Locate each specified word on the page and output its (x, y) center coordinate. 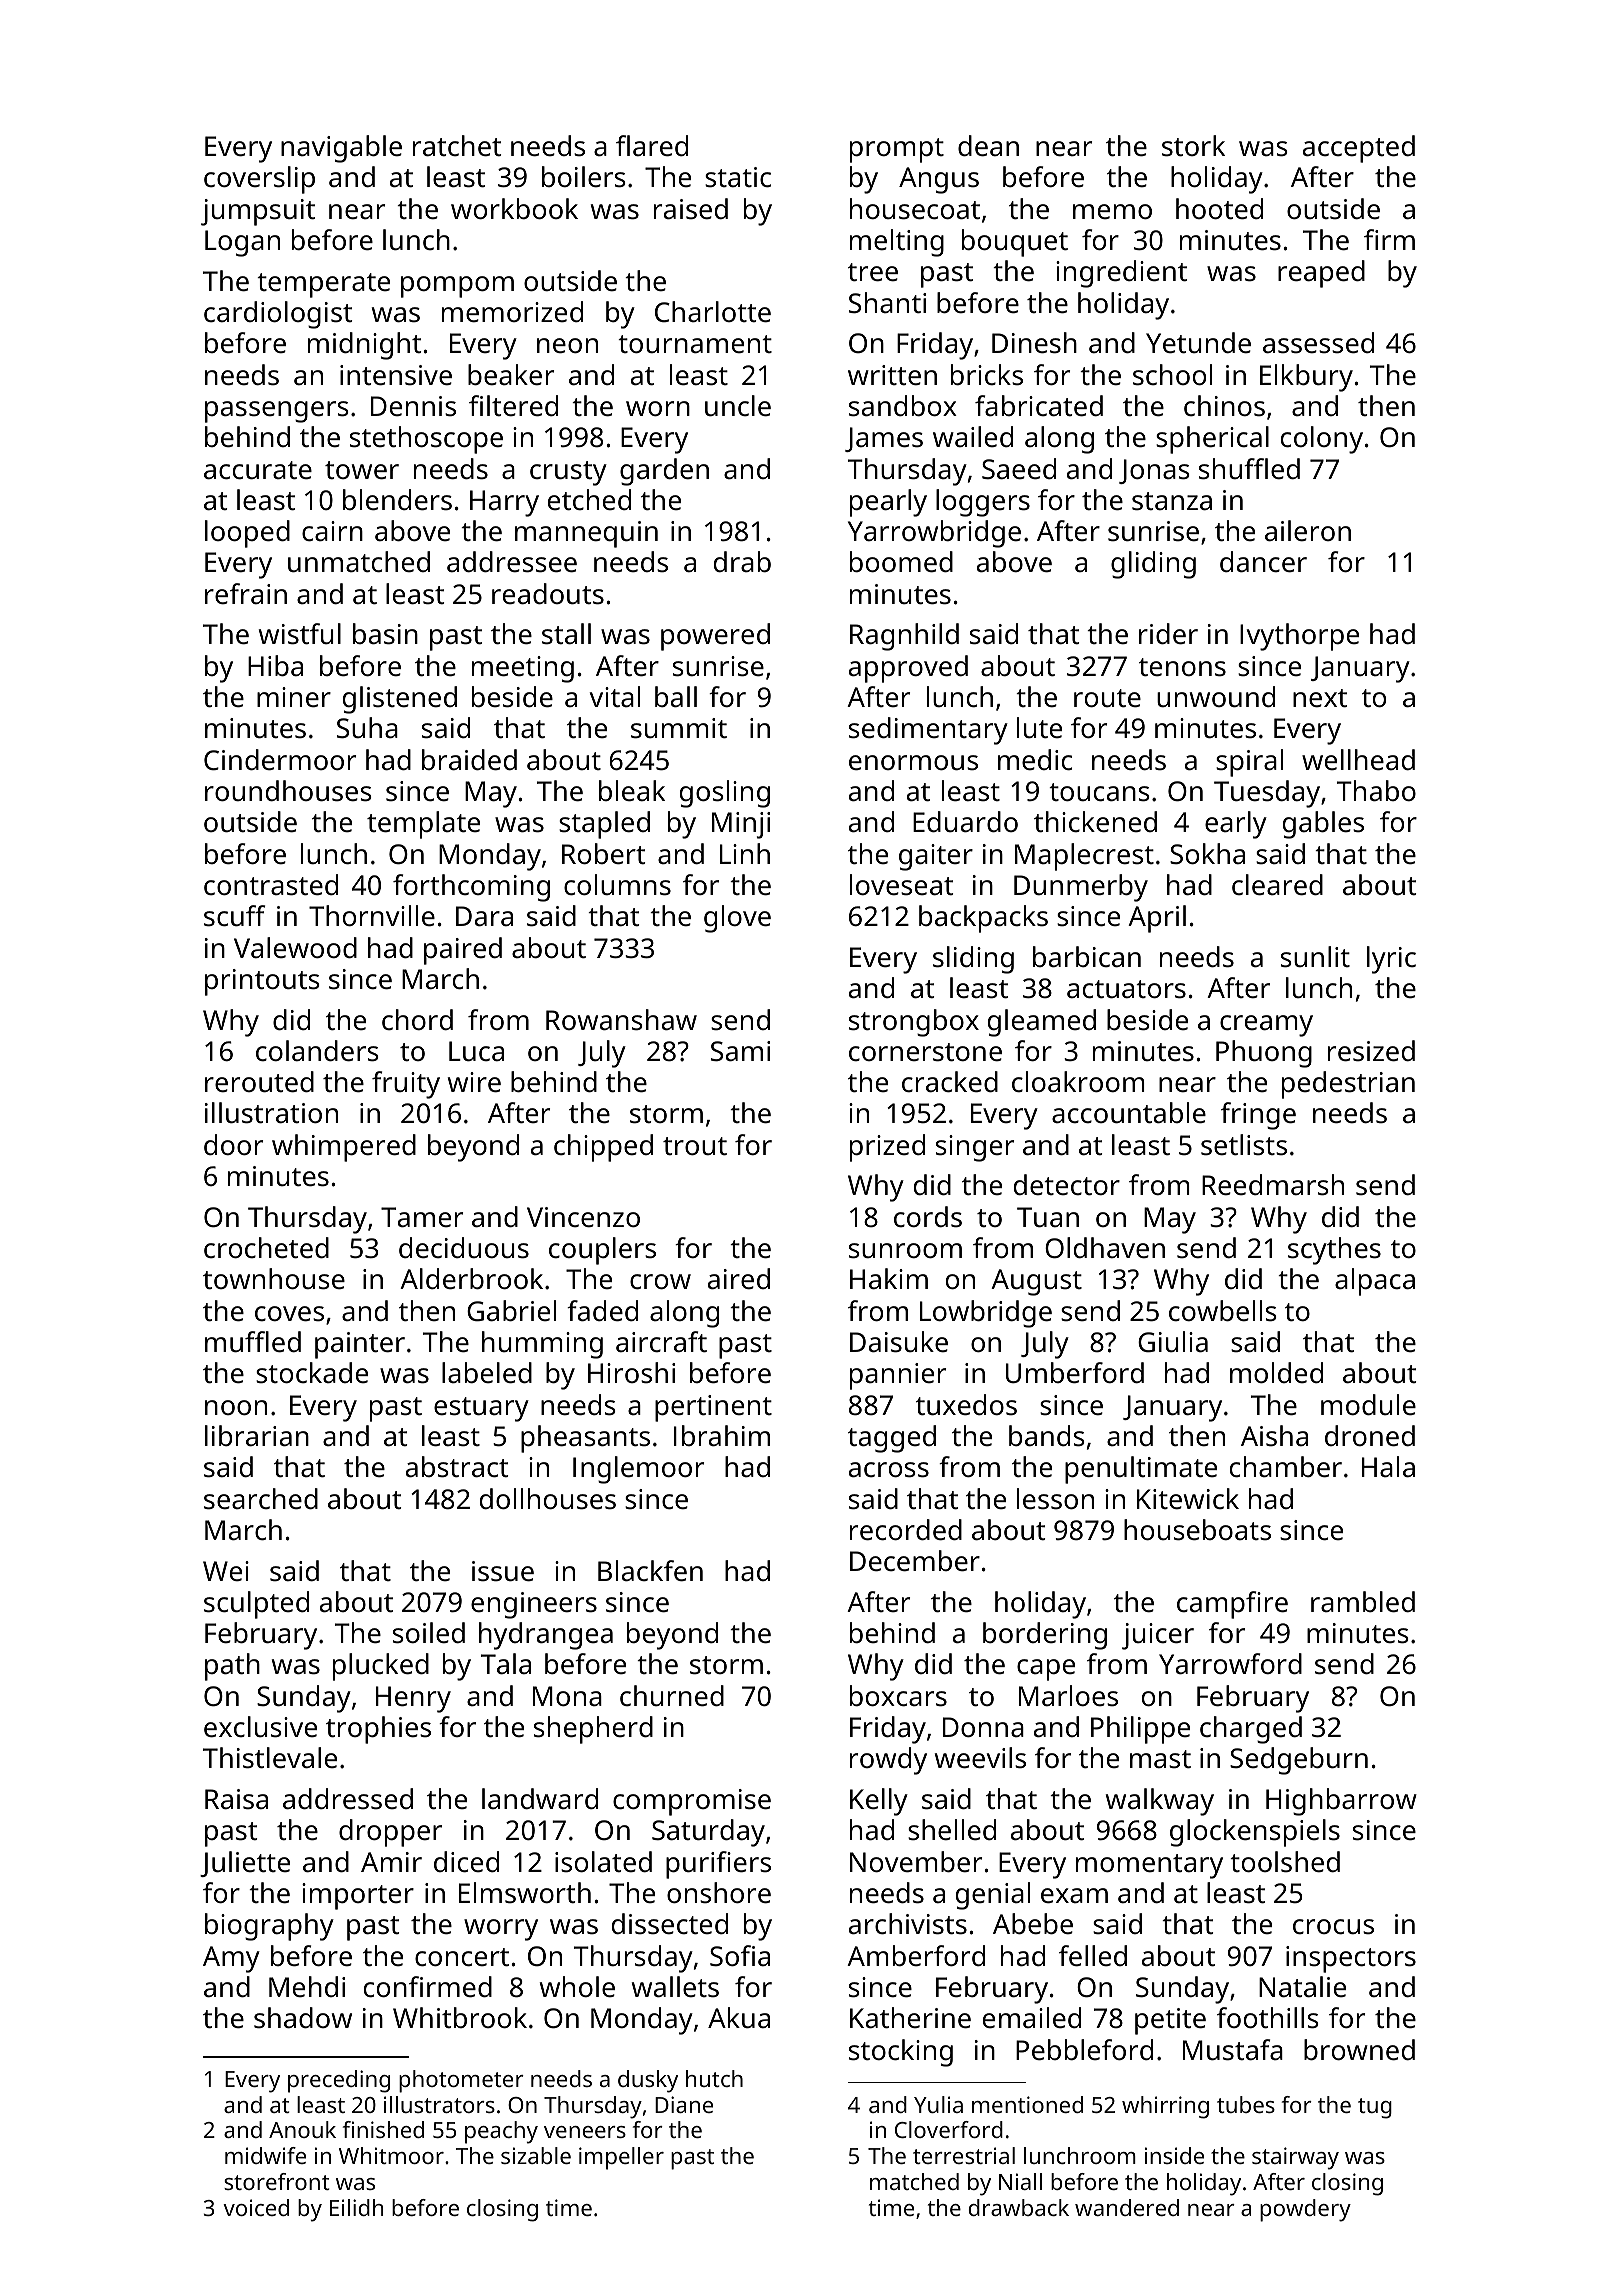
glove (737, 919)
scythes (1334, 1251)
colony (1322, 440)
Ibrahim (722, 1435)
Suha (367, 727)
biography (269, 1927)
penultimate (1141, 1470)
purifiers (718, 1865)
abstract (457, 1467)
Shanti (887, 302)
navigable (341, 149)
